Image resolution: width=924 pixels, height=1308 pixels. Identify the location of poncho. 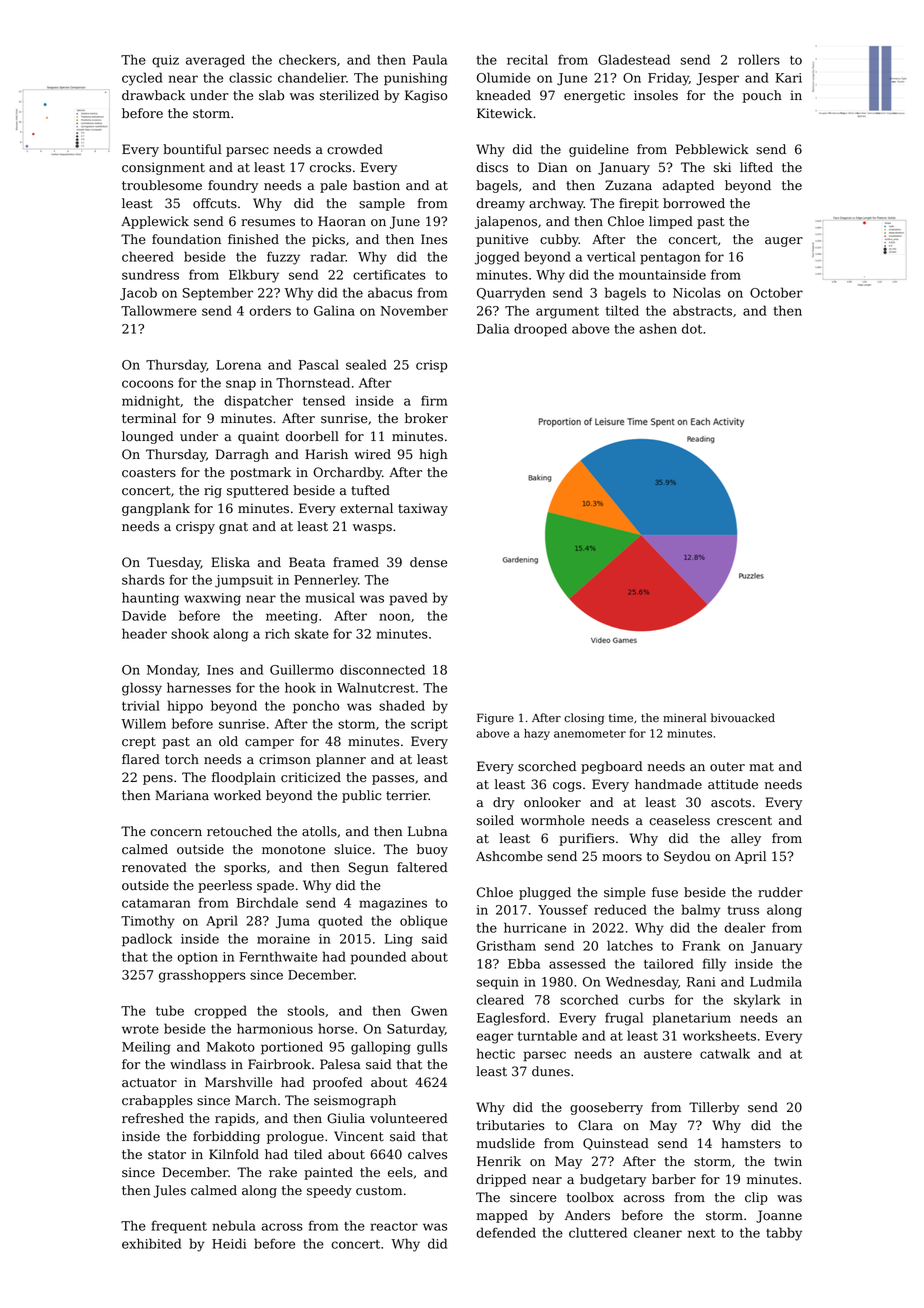
(316, 707).
